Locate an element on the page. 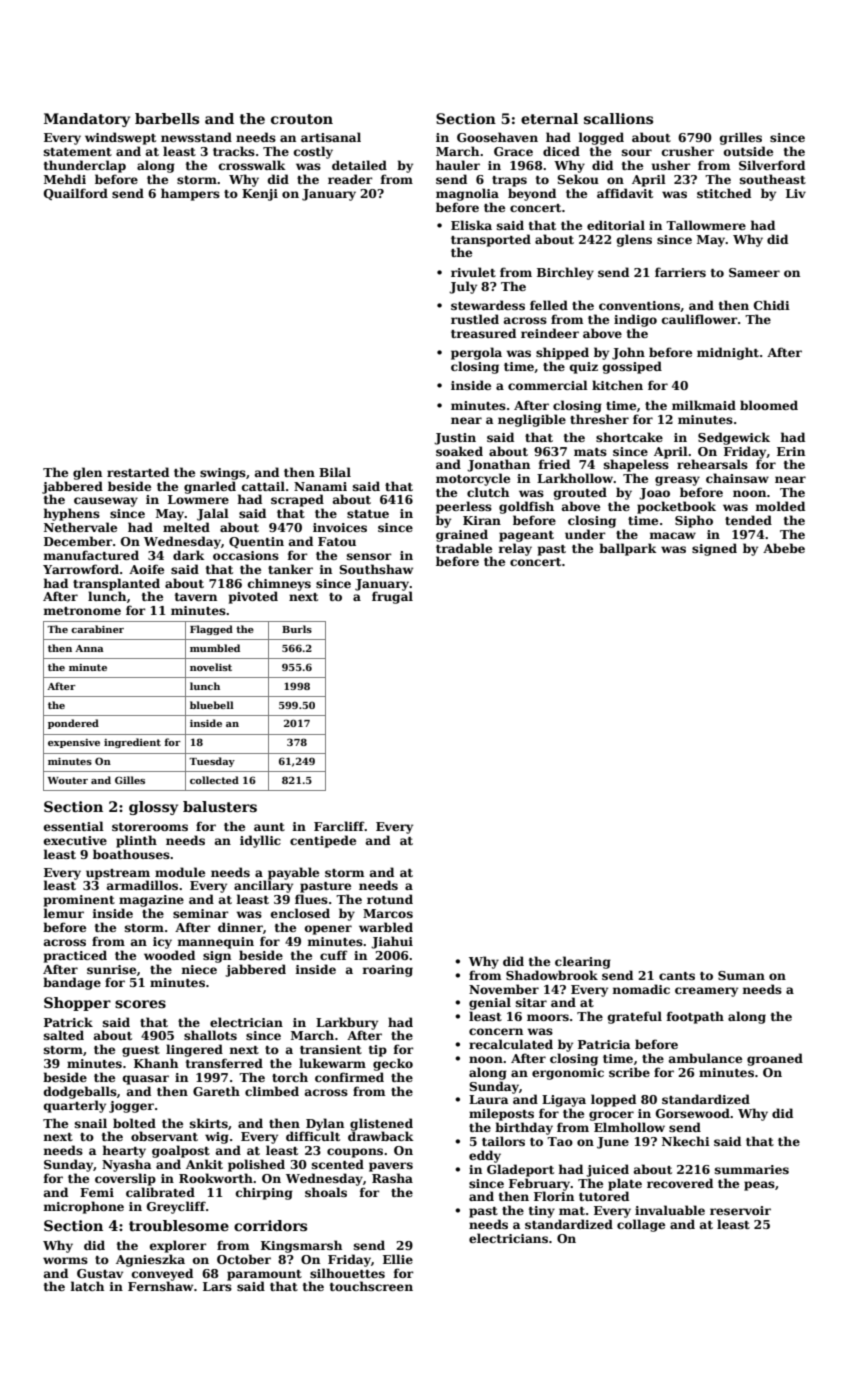 This page has height=1400, width=849. latch is located at coordinates (87, 1286).
